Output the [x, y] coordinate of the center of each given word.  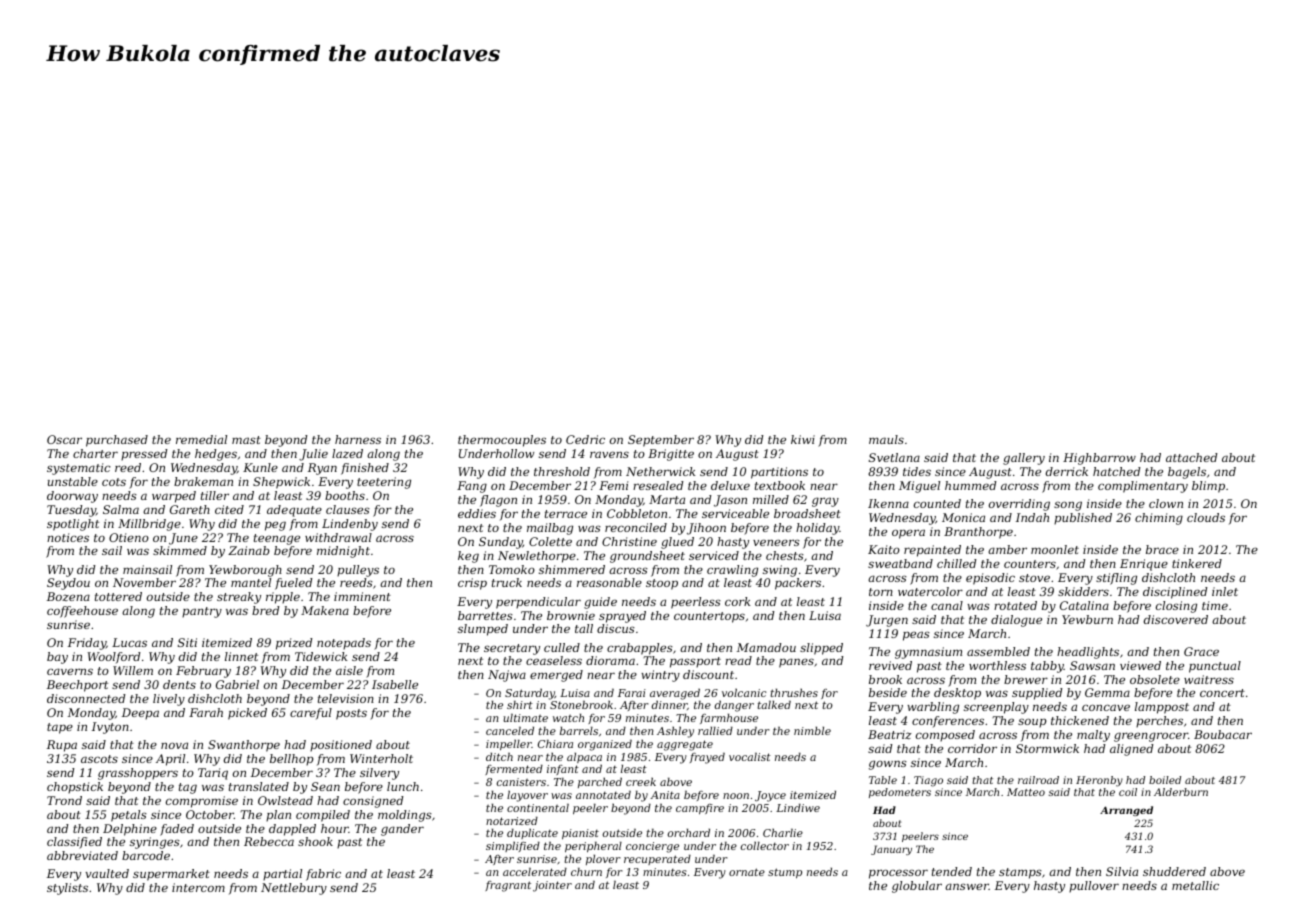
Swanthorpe [244, 746]
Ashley [675, 732]
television [346, 698]
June [183, 539]
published [1083, 519]
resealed [658, 485]
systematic [79, 469]
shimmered [572, 569]
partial [282, 875]
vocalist [750, 756]
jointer [552, 886]
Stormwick [1047, 748]
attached [1191, 457]
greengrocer [1151, 737]
